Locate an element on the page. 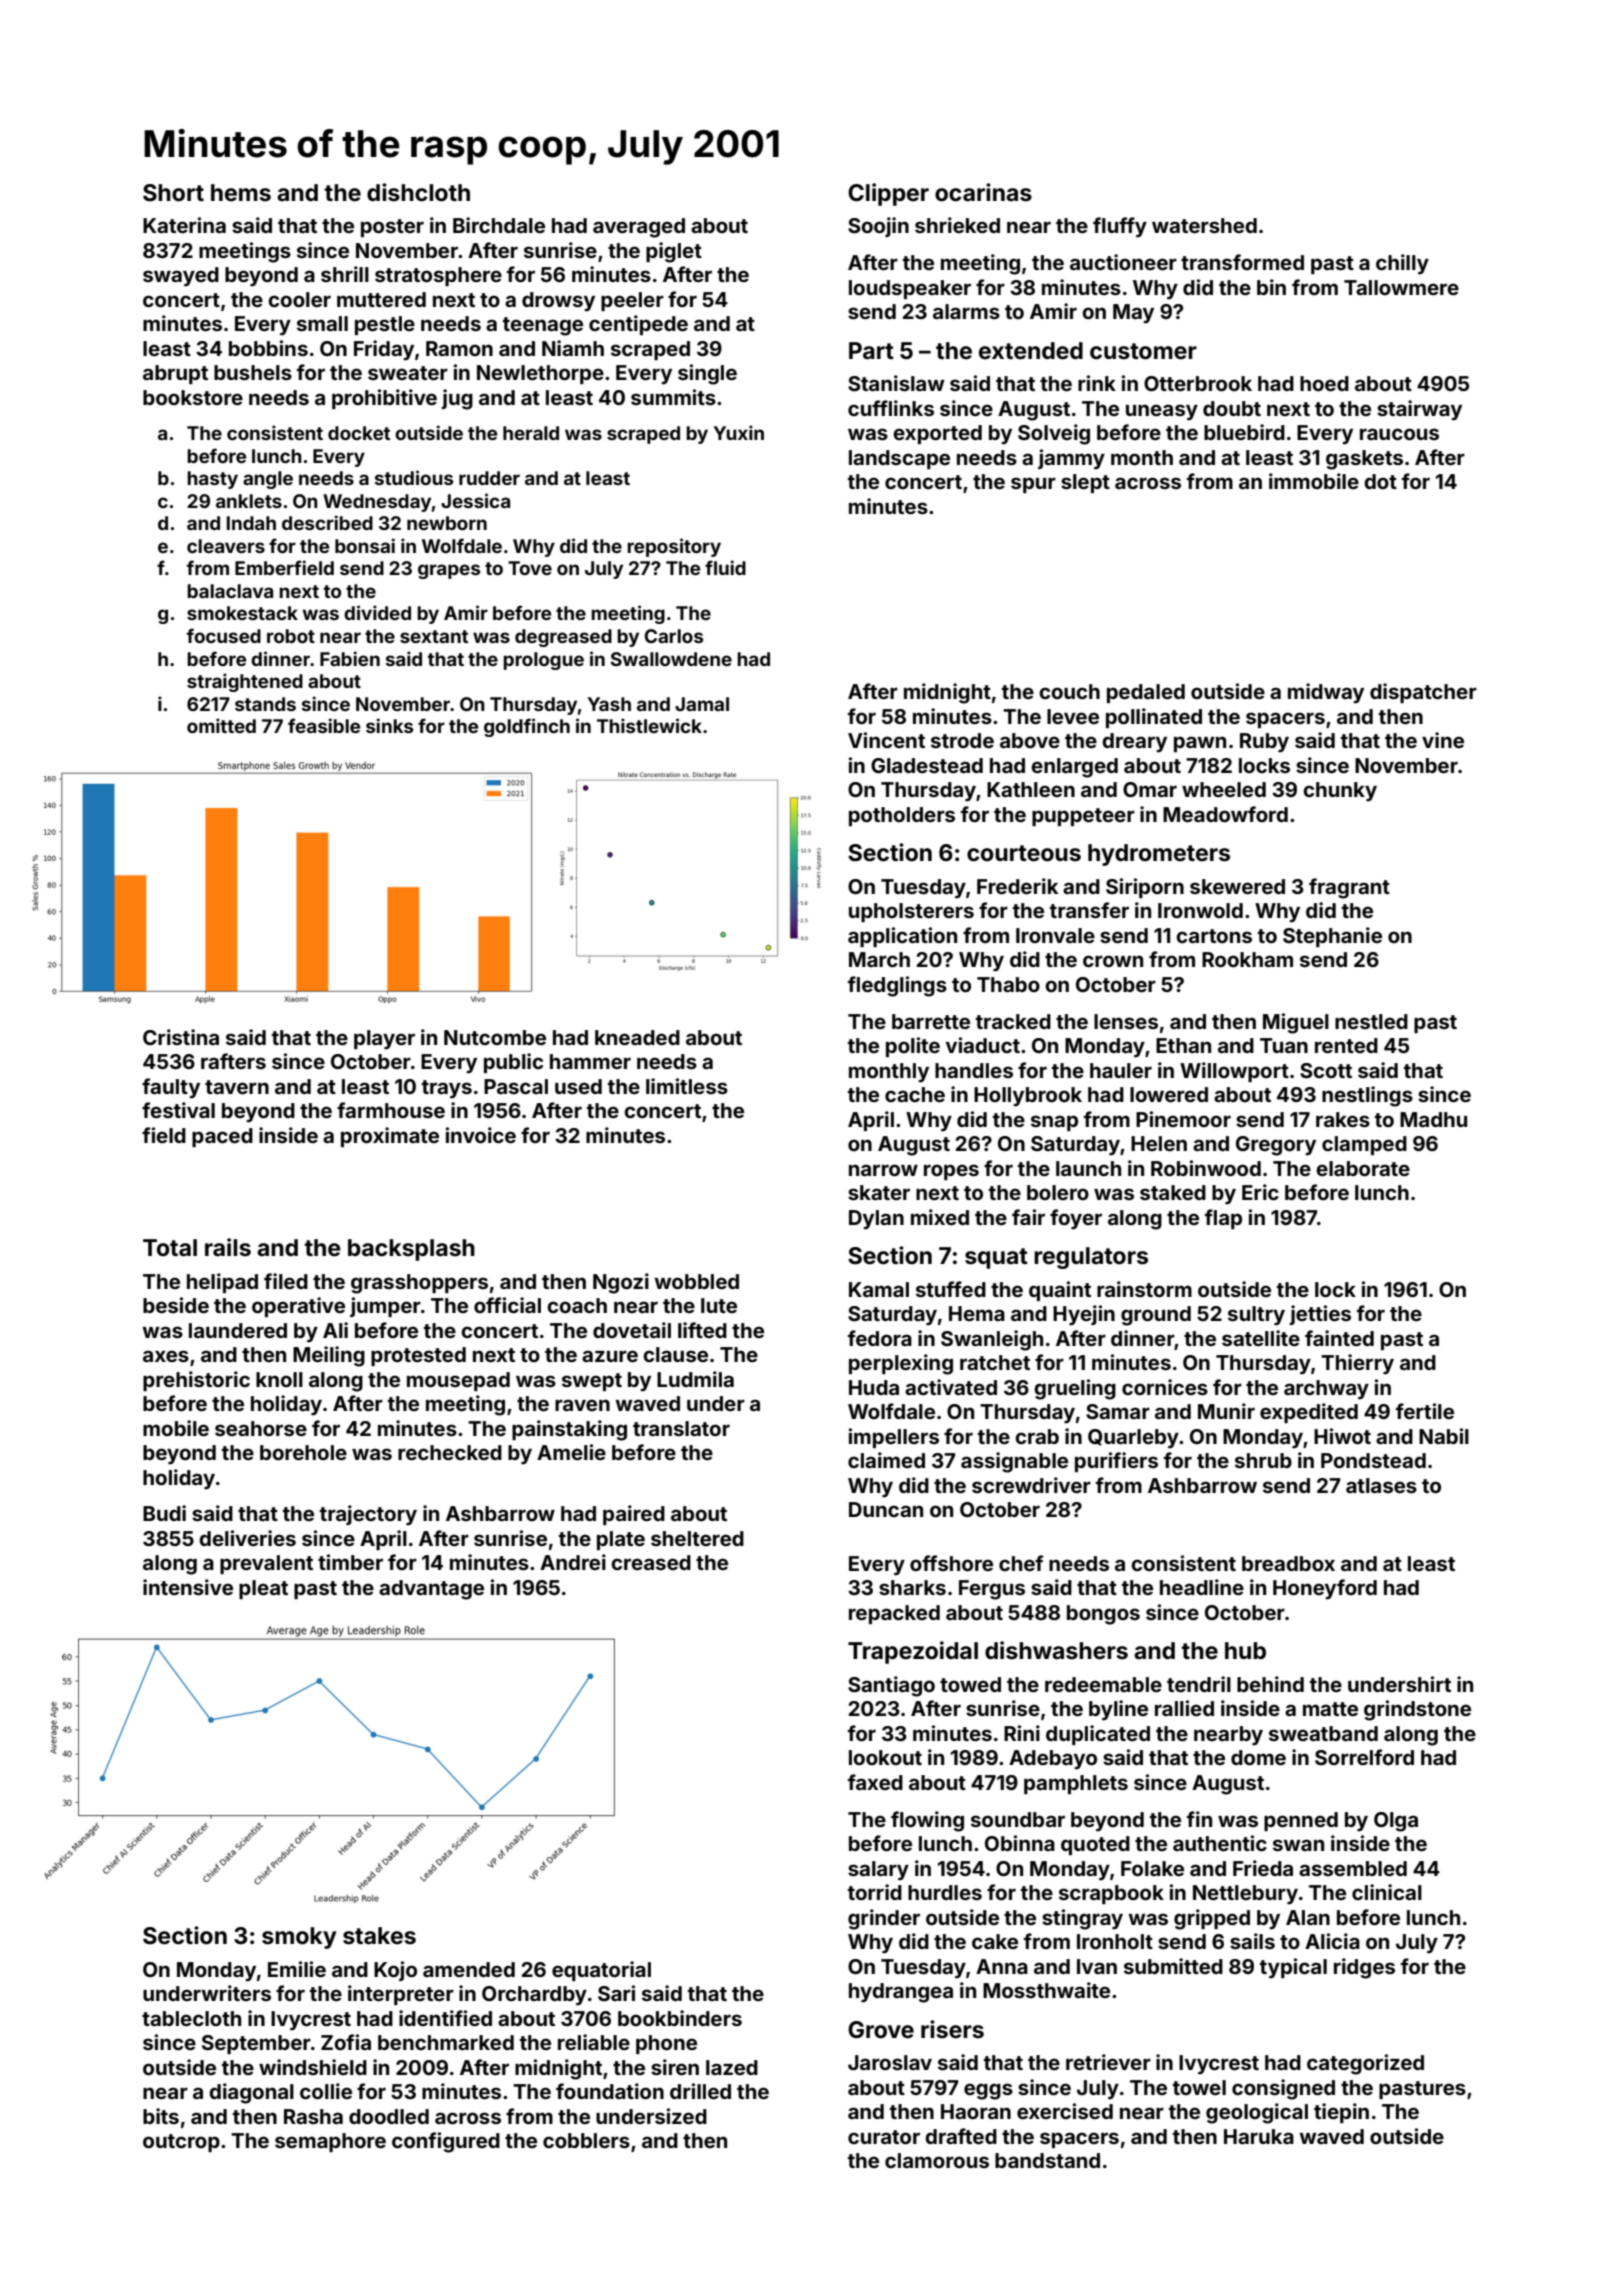  small is located at coordinates (322, 323).
